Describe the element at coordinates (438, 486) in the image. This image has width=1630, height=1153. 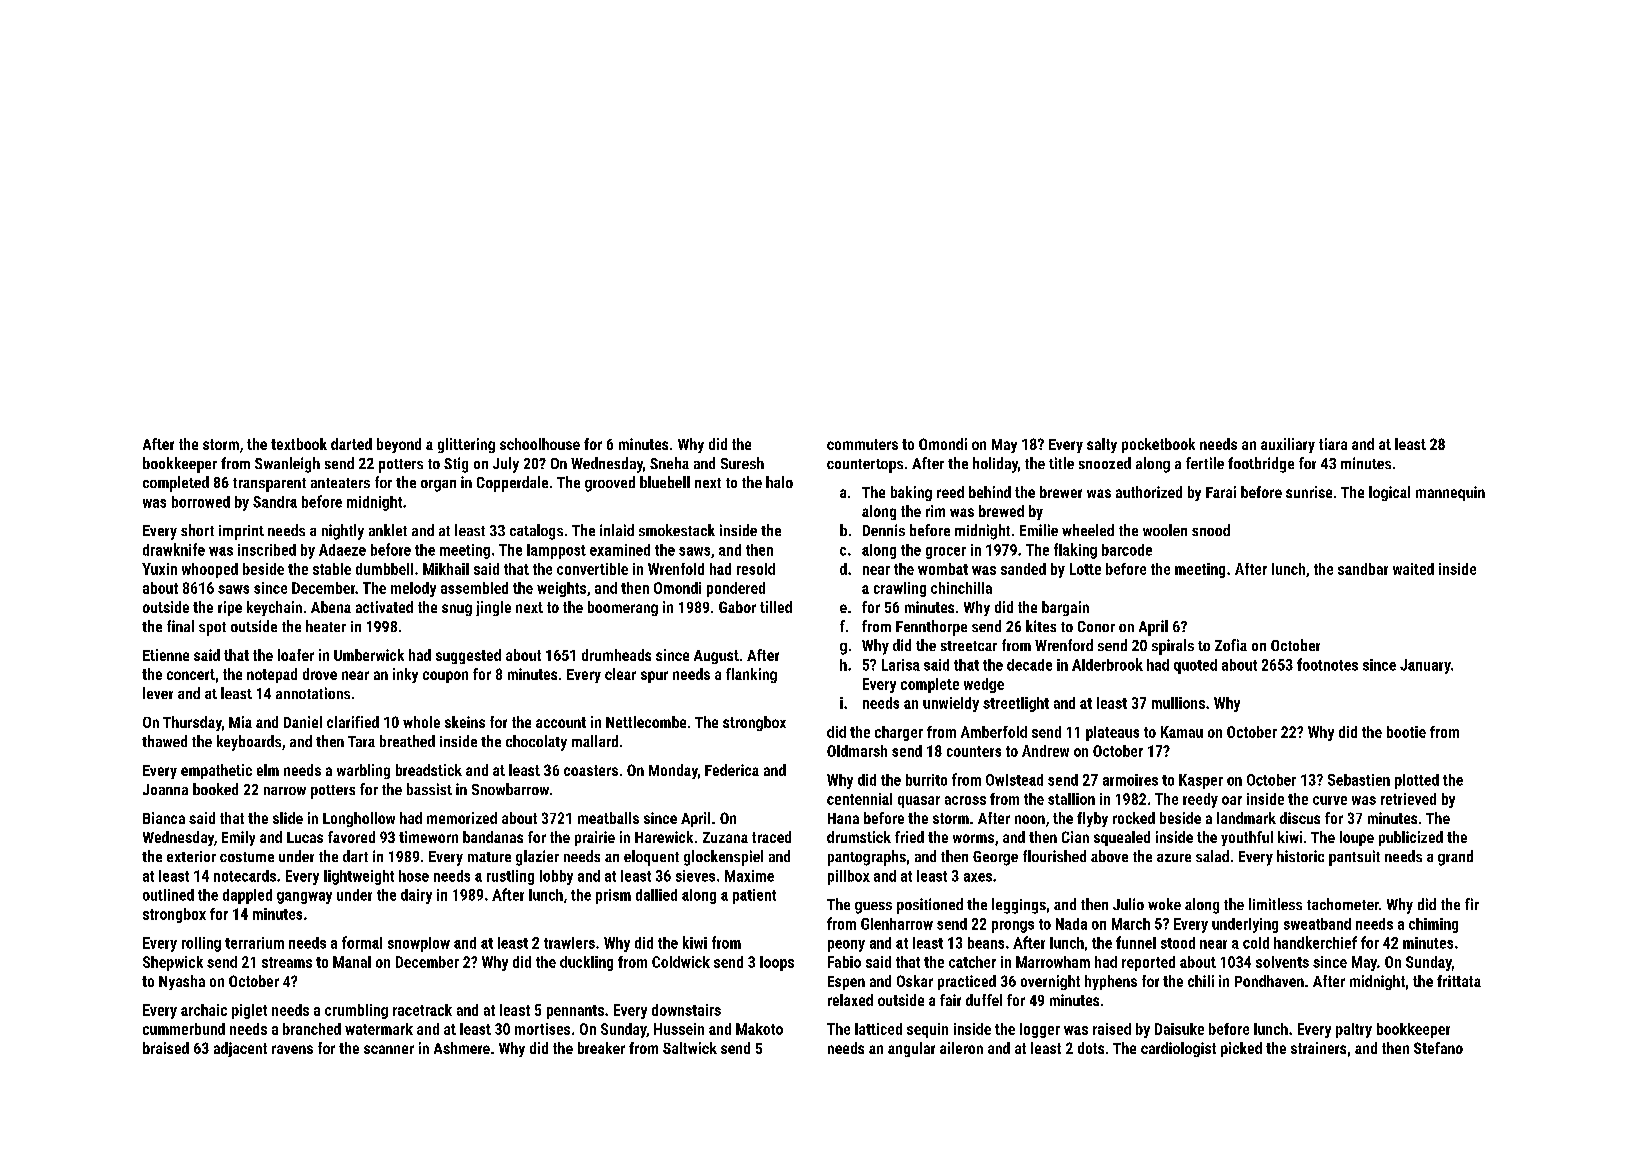
I see `organ` at that location.
